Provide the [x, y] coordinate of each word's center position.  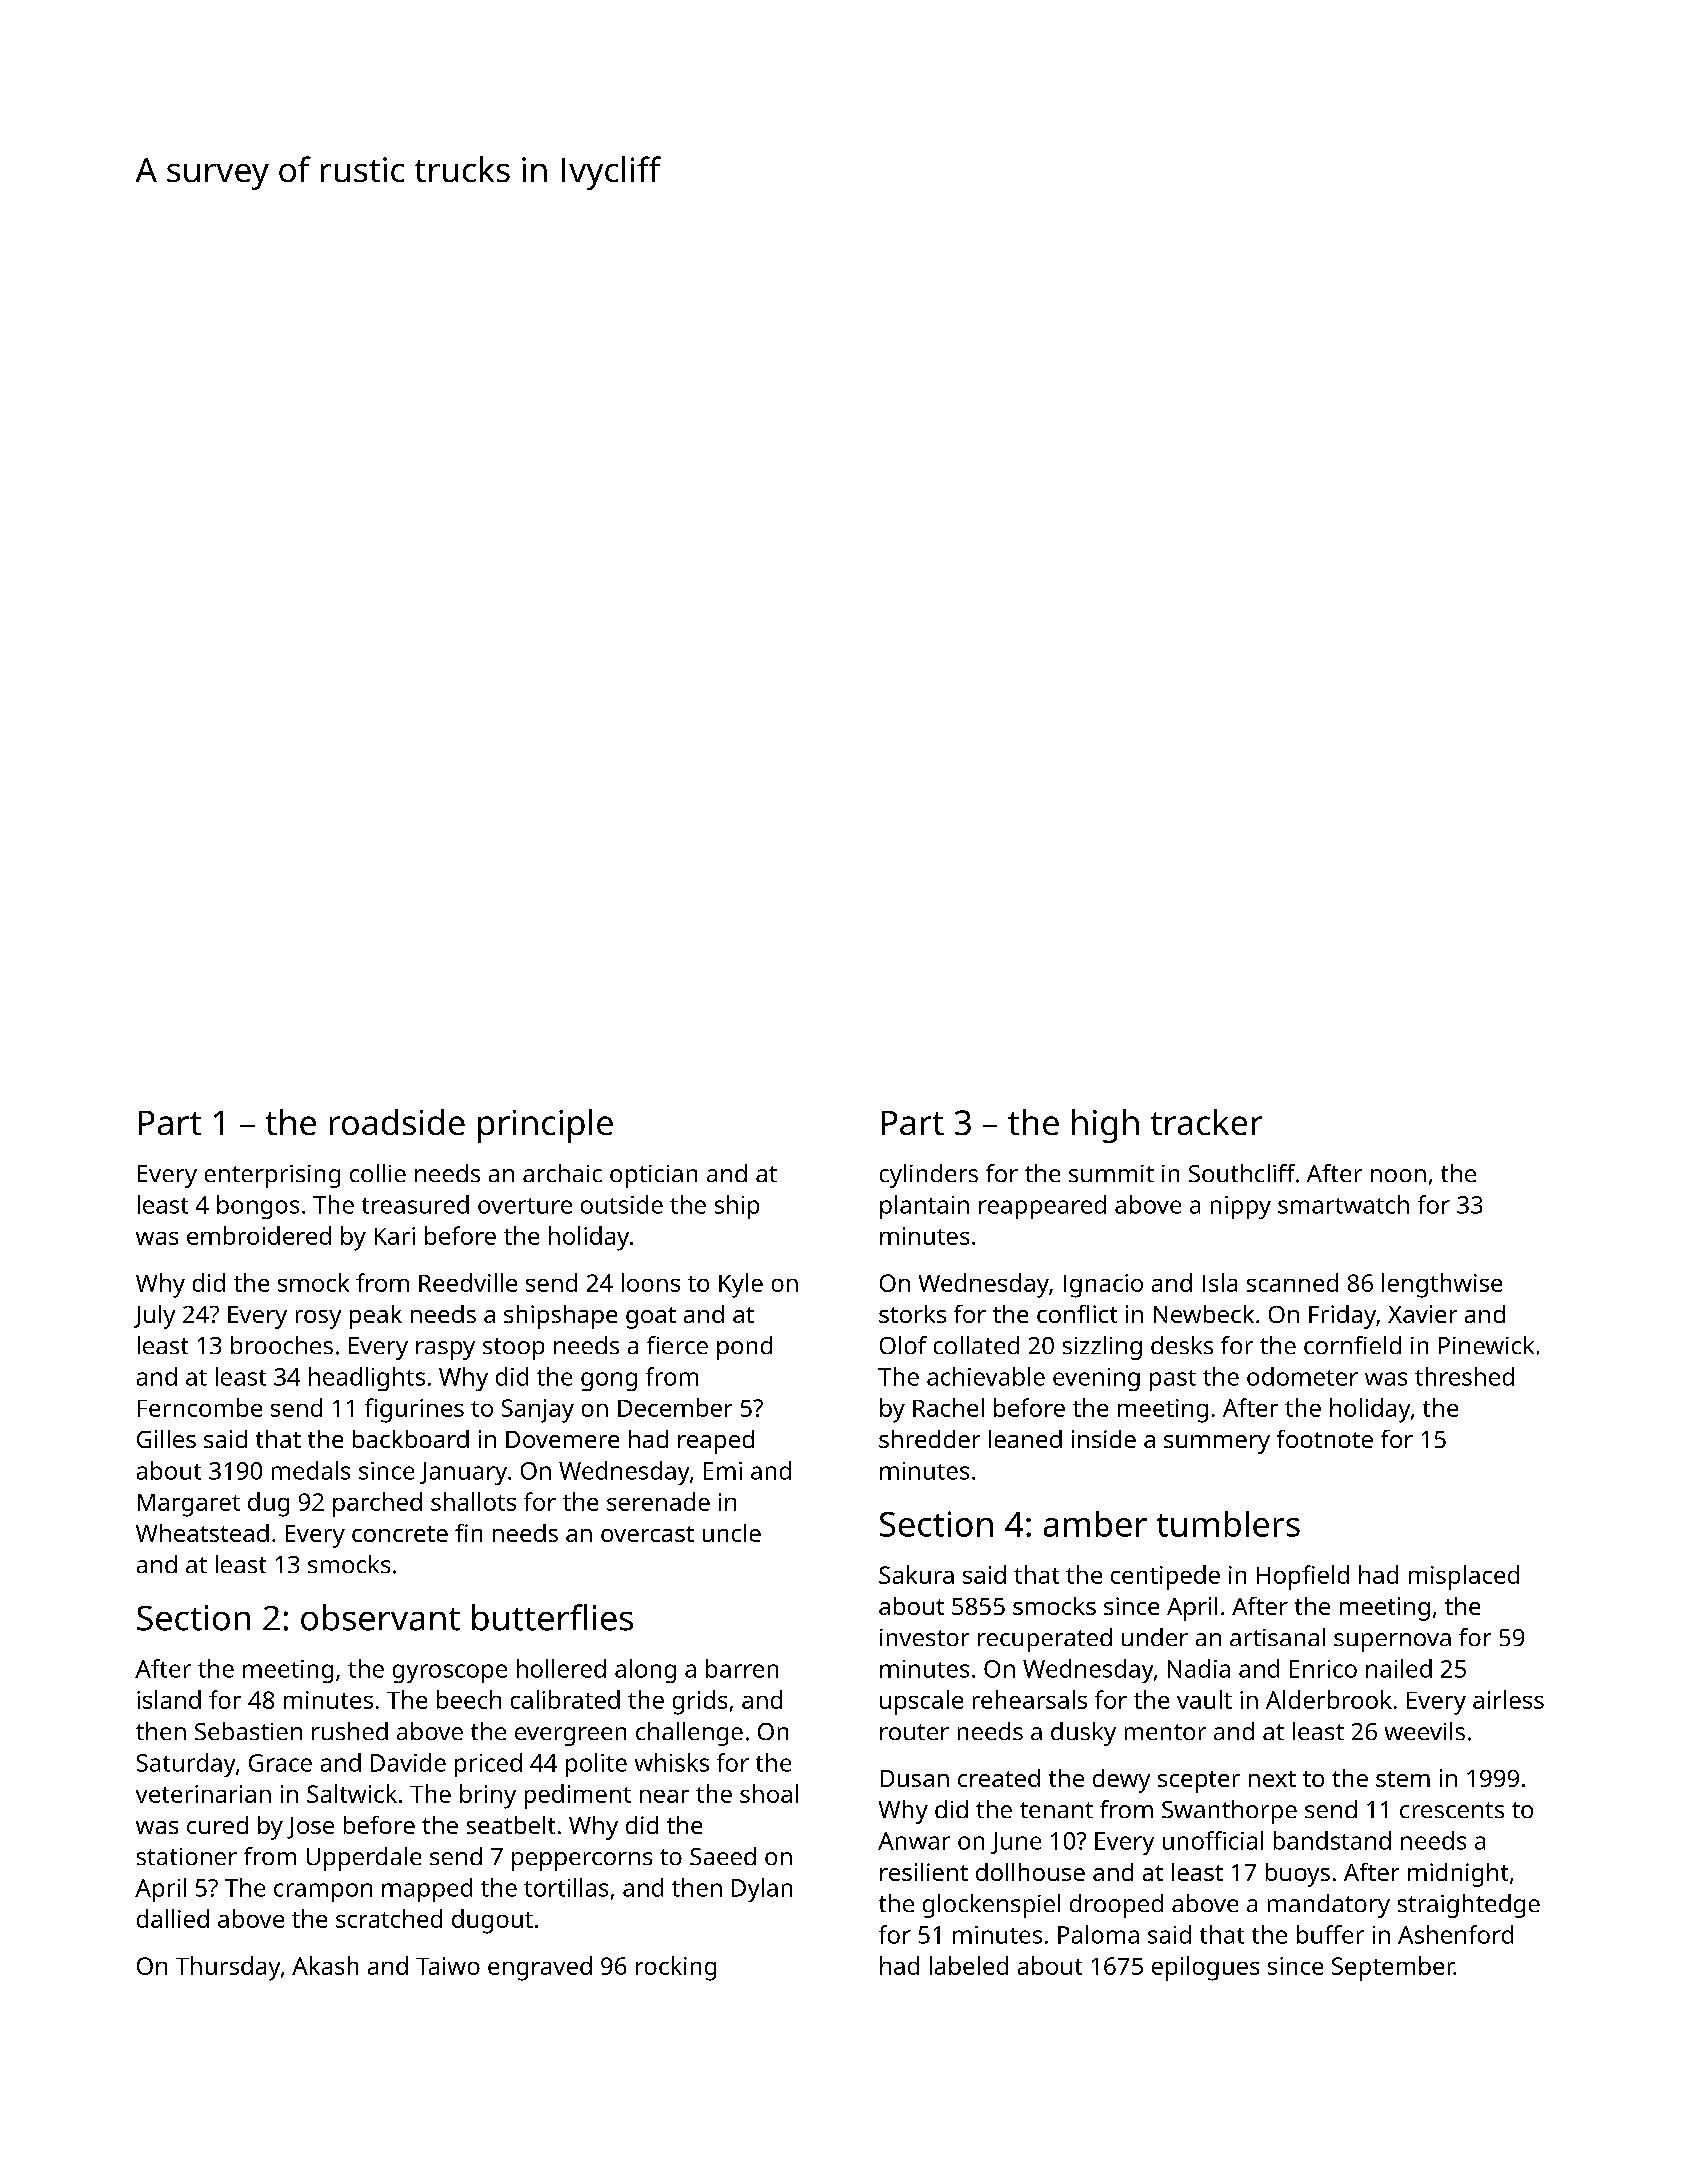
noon [1398, 1175]
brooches [282, 1345]
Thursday [228, 1968]
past [1173, 1380]
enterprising [272, 1176]
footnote [1325, 1439]
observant [380, 1617]
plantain [924, 1207]
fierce [677, 1345]
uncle [732, 1533]
